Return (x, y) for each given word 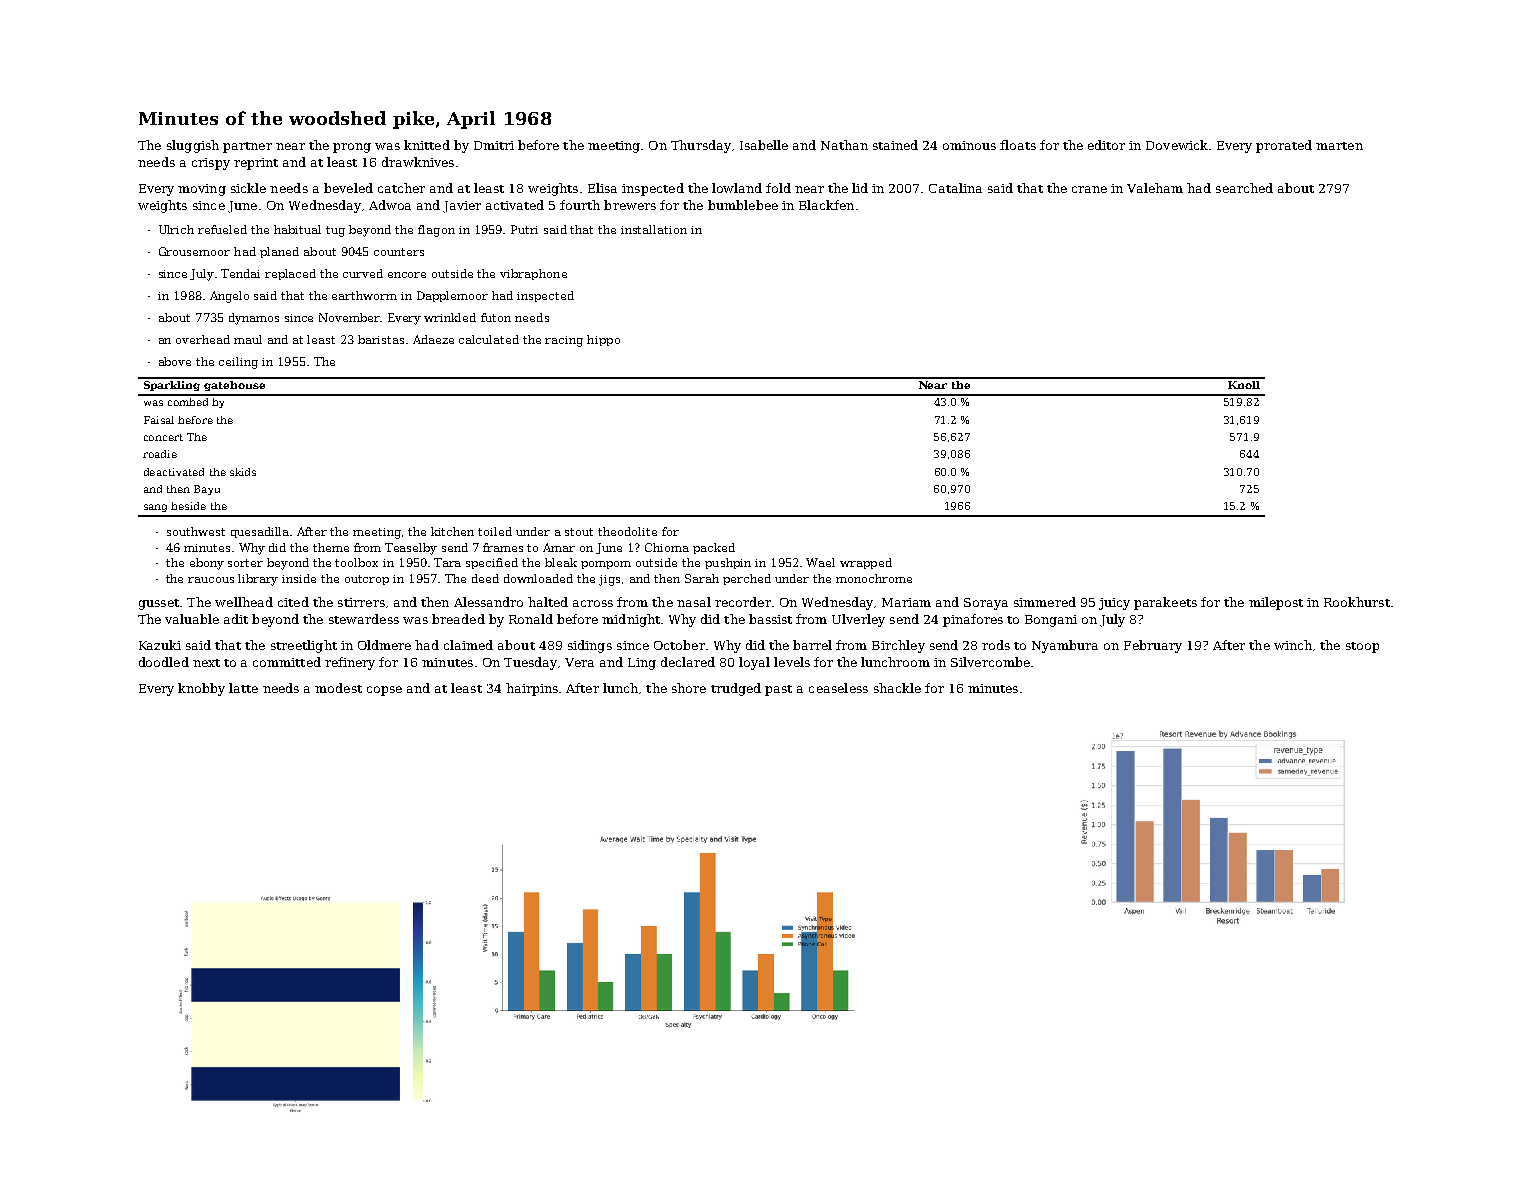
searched (1244, 188)
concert (163, 437)
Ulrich (176, 229)
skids (243, 472)
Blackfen (826, 205)
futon (496, 317)
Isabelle (764, 145)
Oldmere (384, 645)
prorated (1284, 146)
